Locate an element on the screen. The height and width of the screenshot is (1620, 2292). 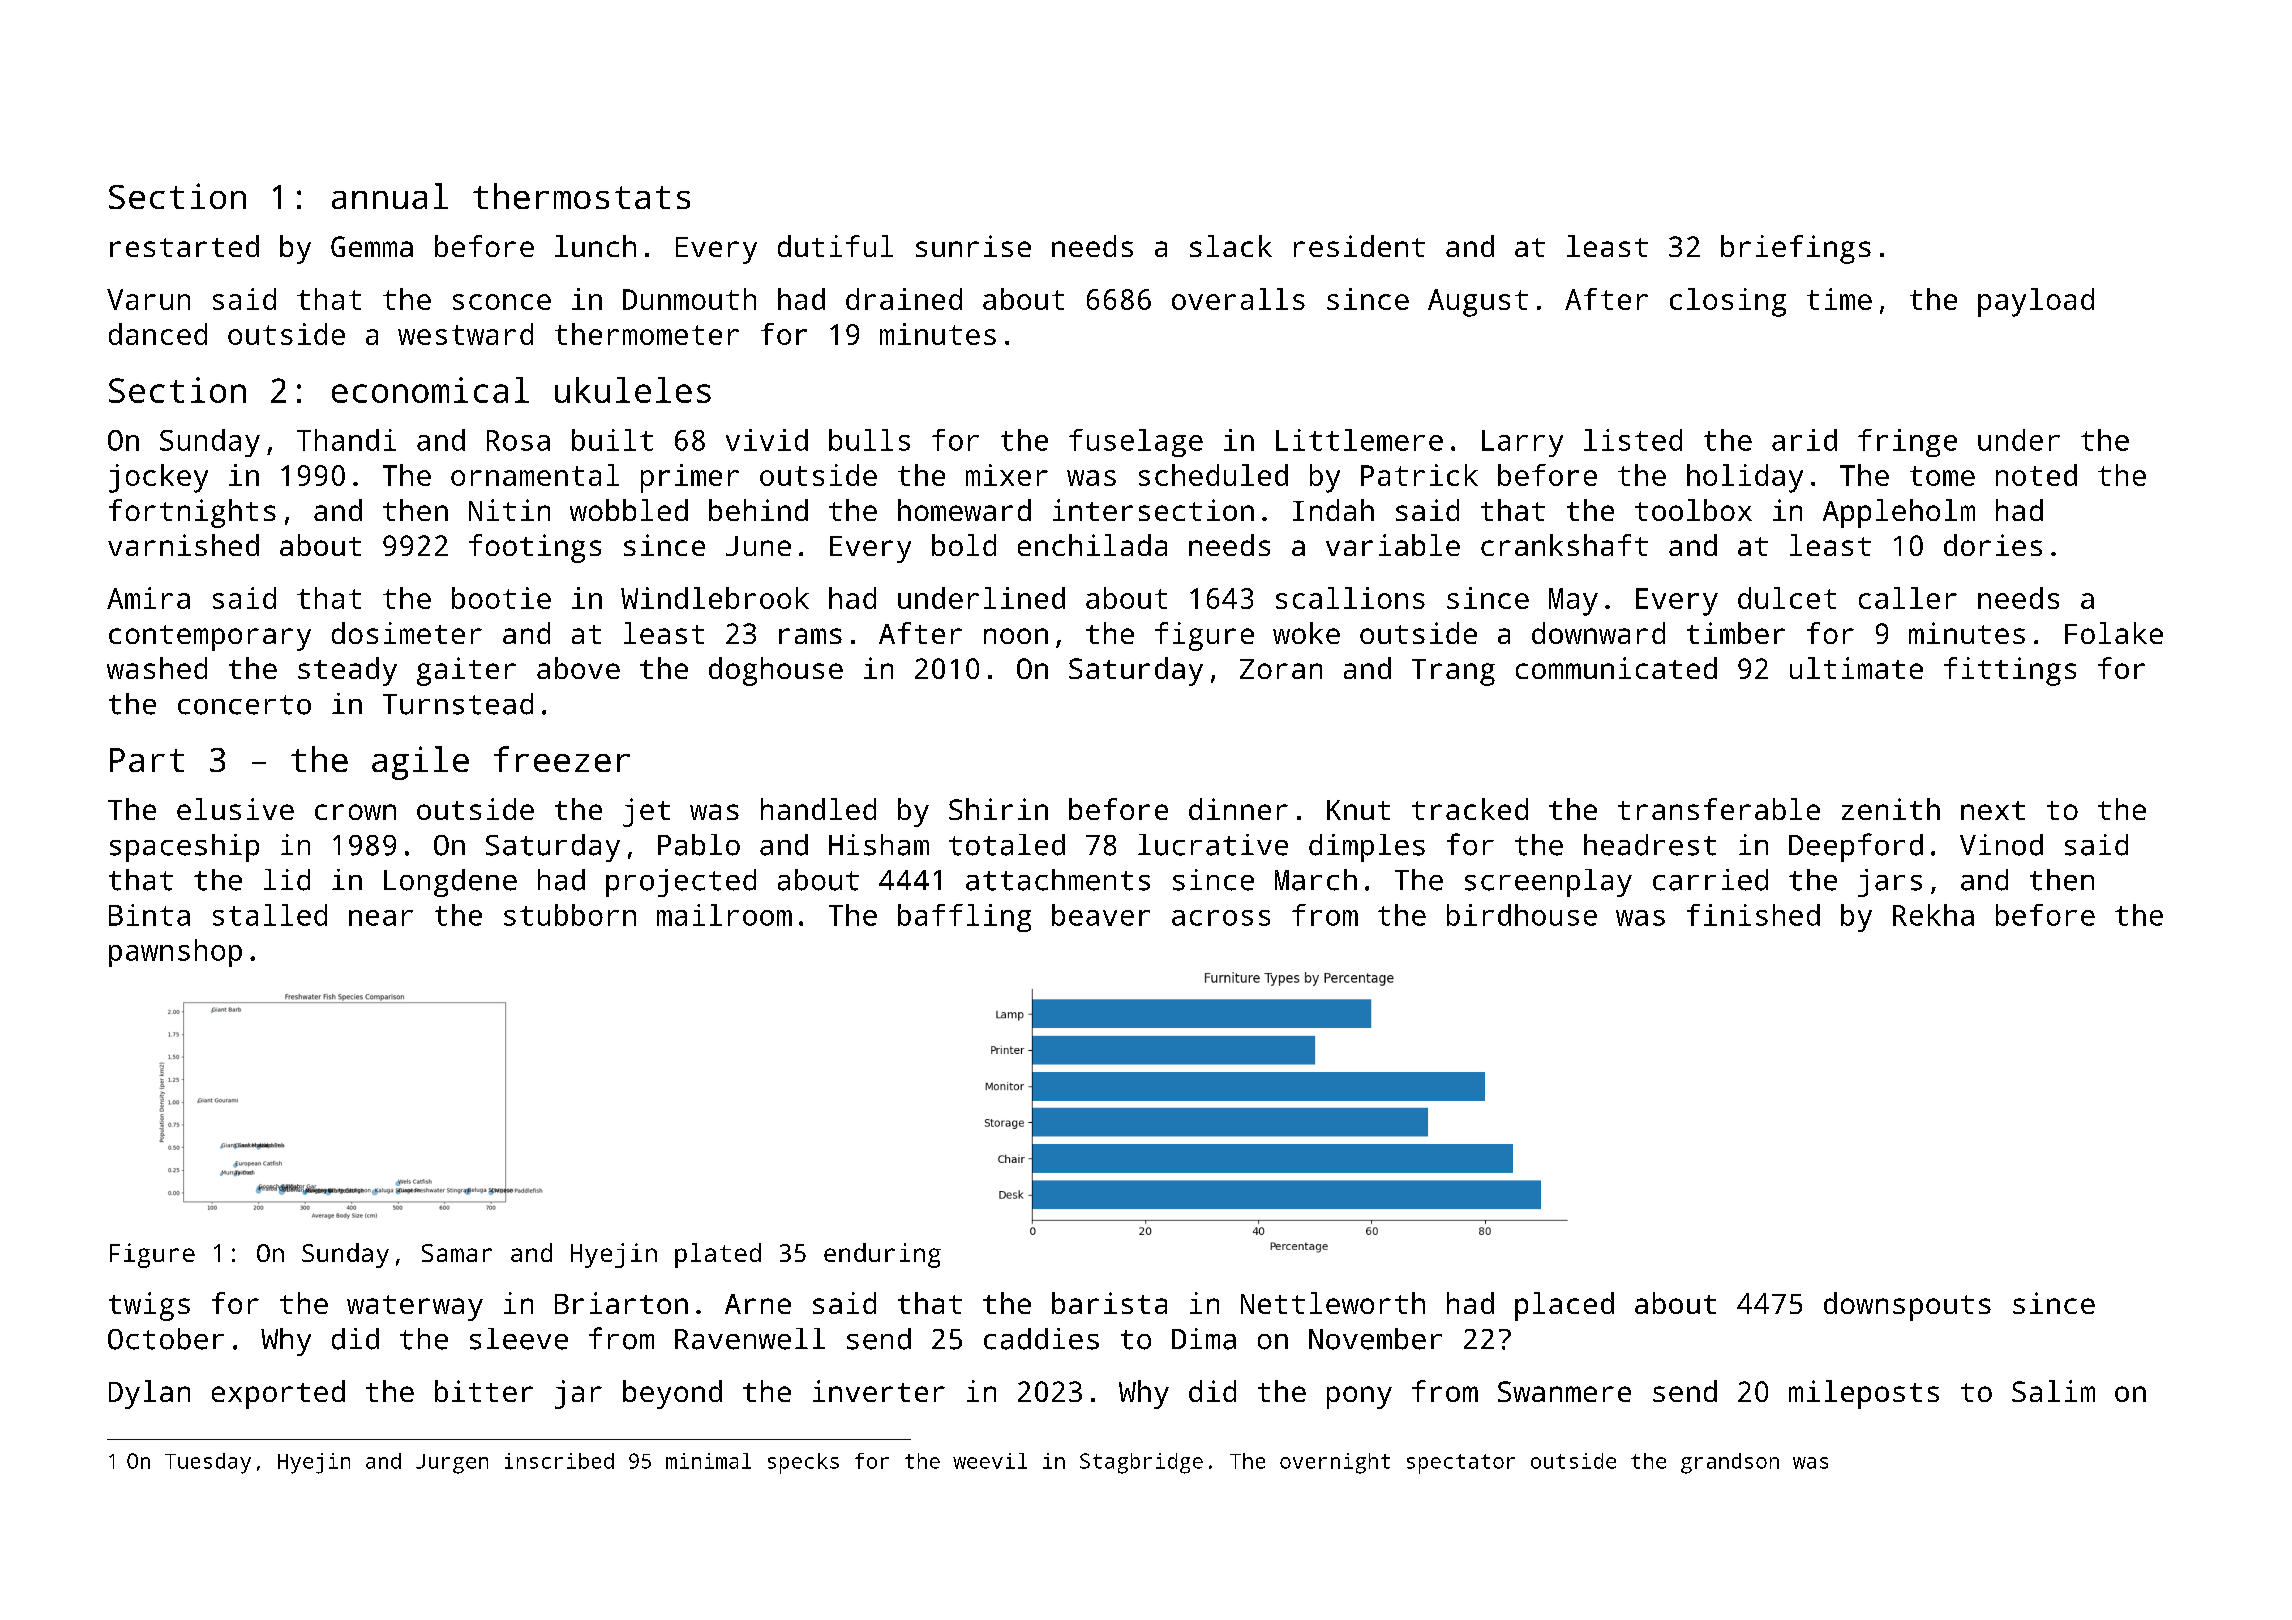
stubborn is located at coordinates (570, 915).
